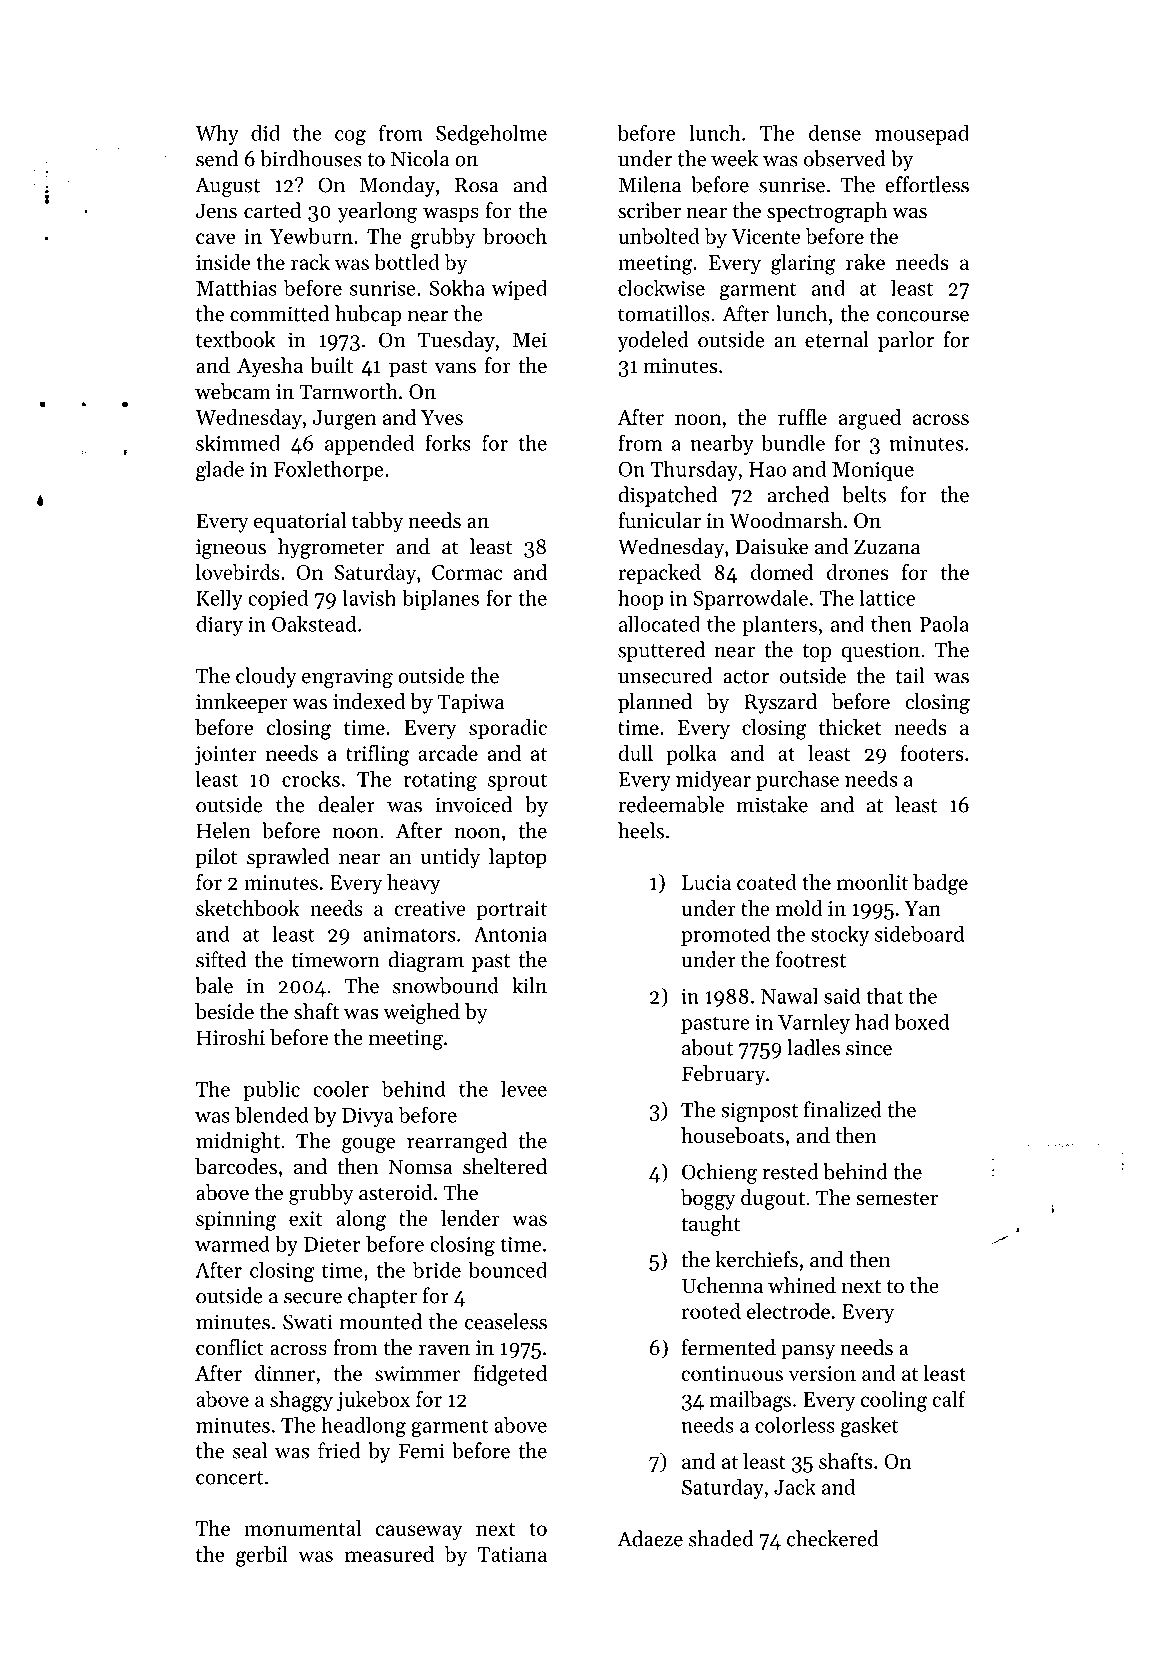 The height and width of the document is (1654, 1165). What do you see at coordinates (927, 184) in the document?
I see `effortless` at bounding box center [927, 184].
